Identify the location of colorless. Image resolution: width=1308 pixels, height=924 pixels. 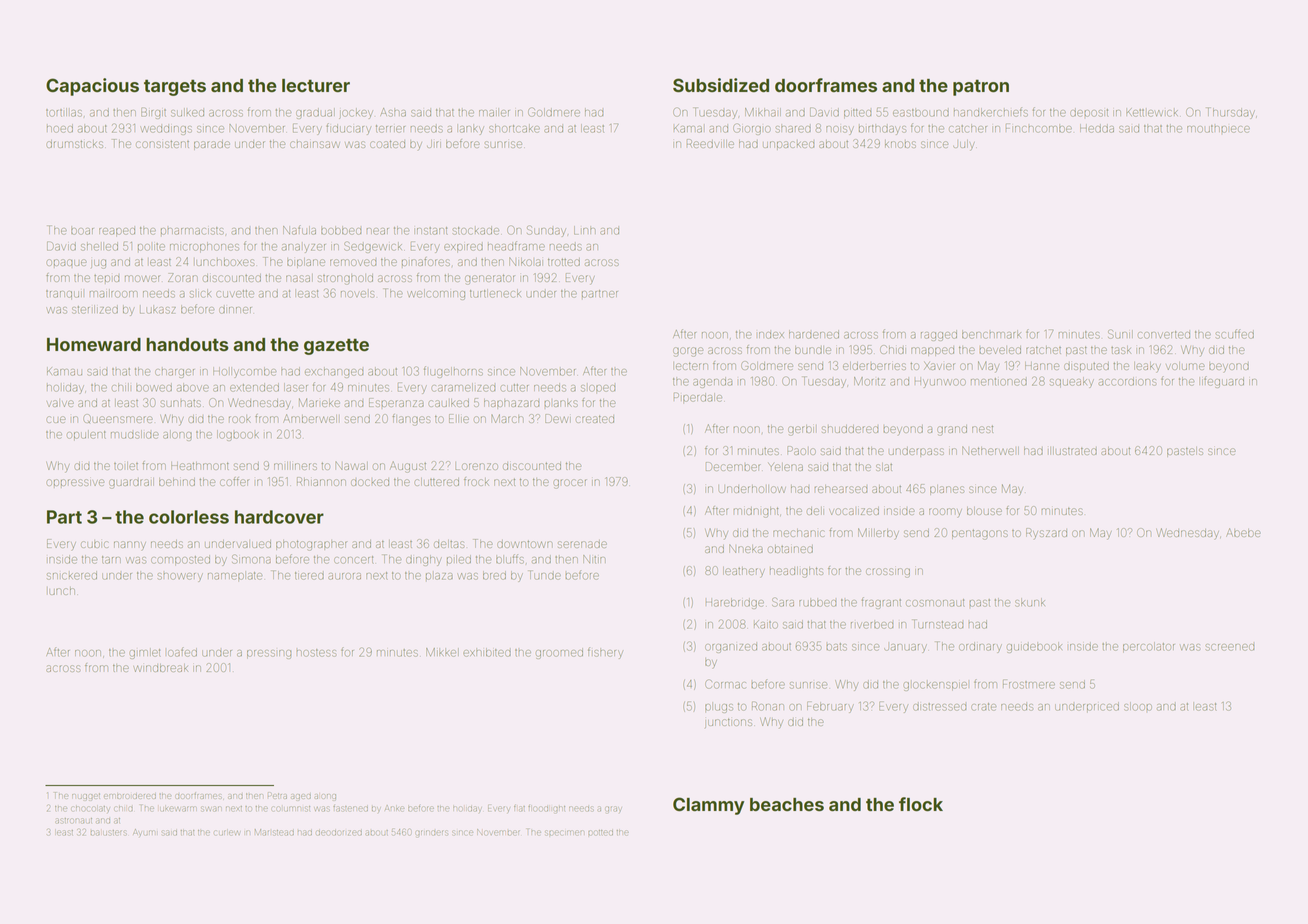
(189, 517).
